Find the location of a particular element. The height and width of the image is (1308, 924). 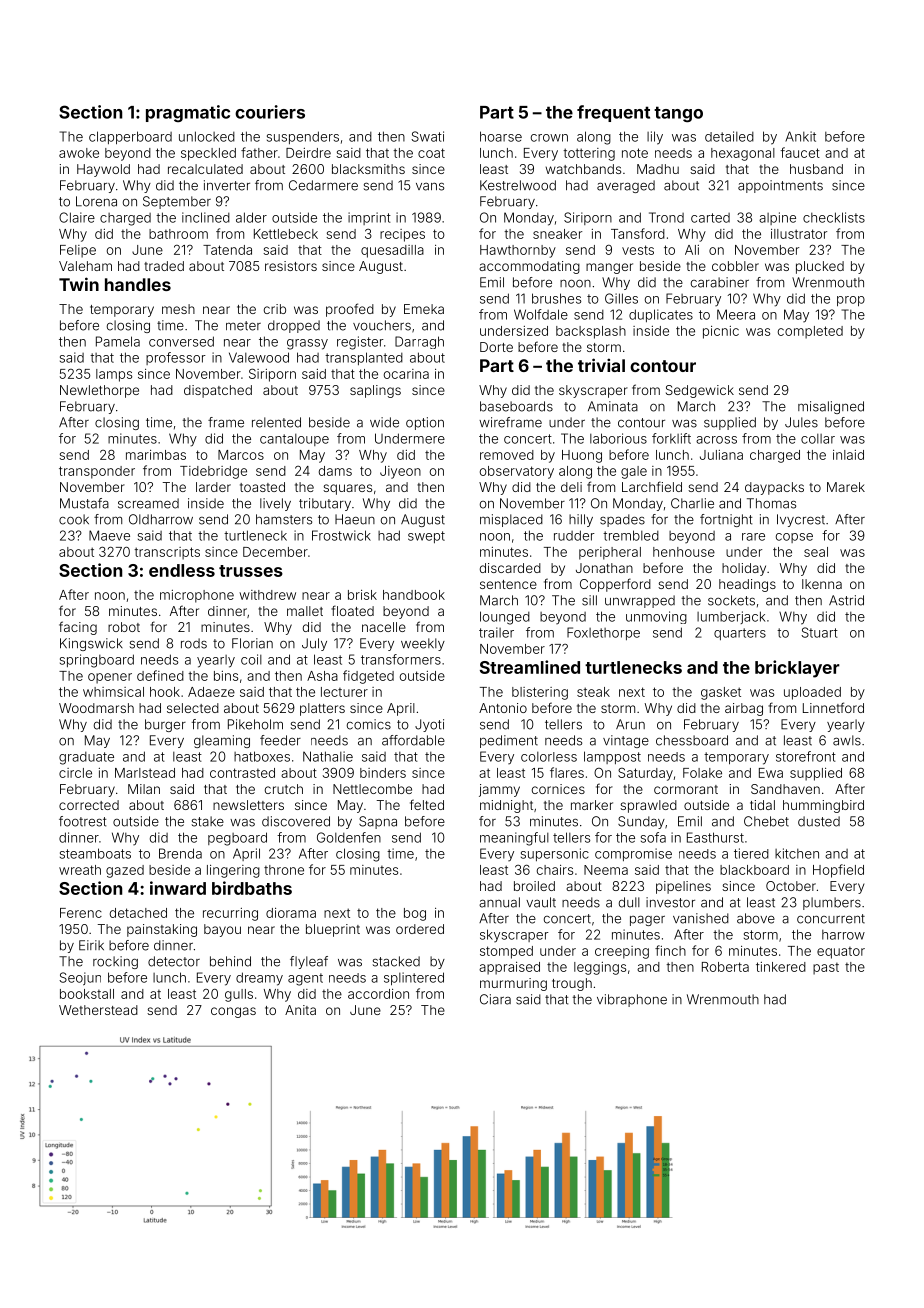

father is located at coordinates (259, 152).
